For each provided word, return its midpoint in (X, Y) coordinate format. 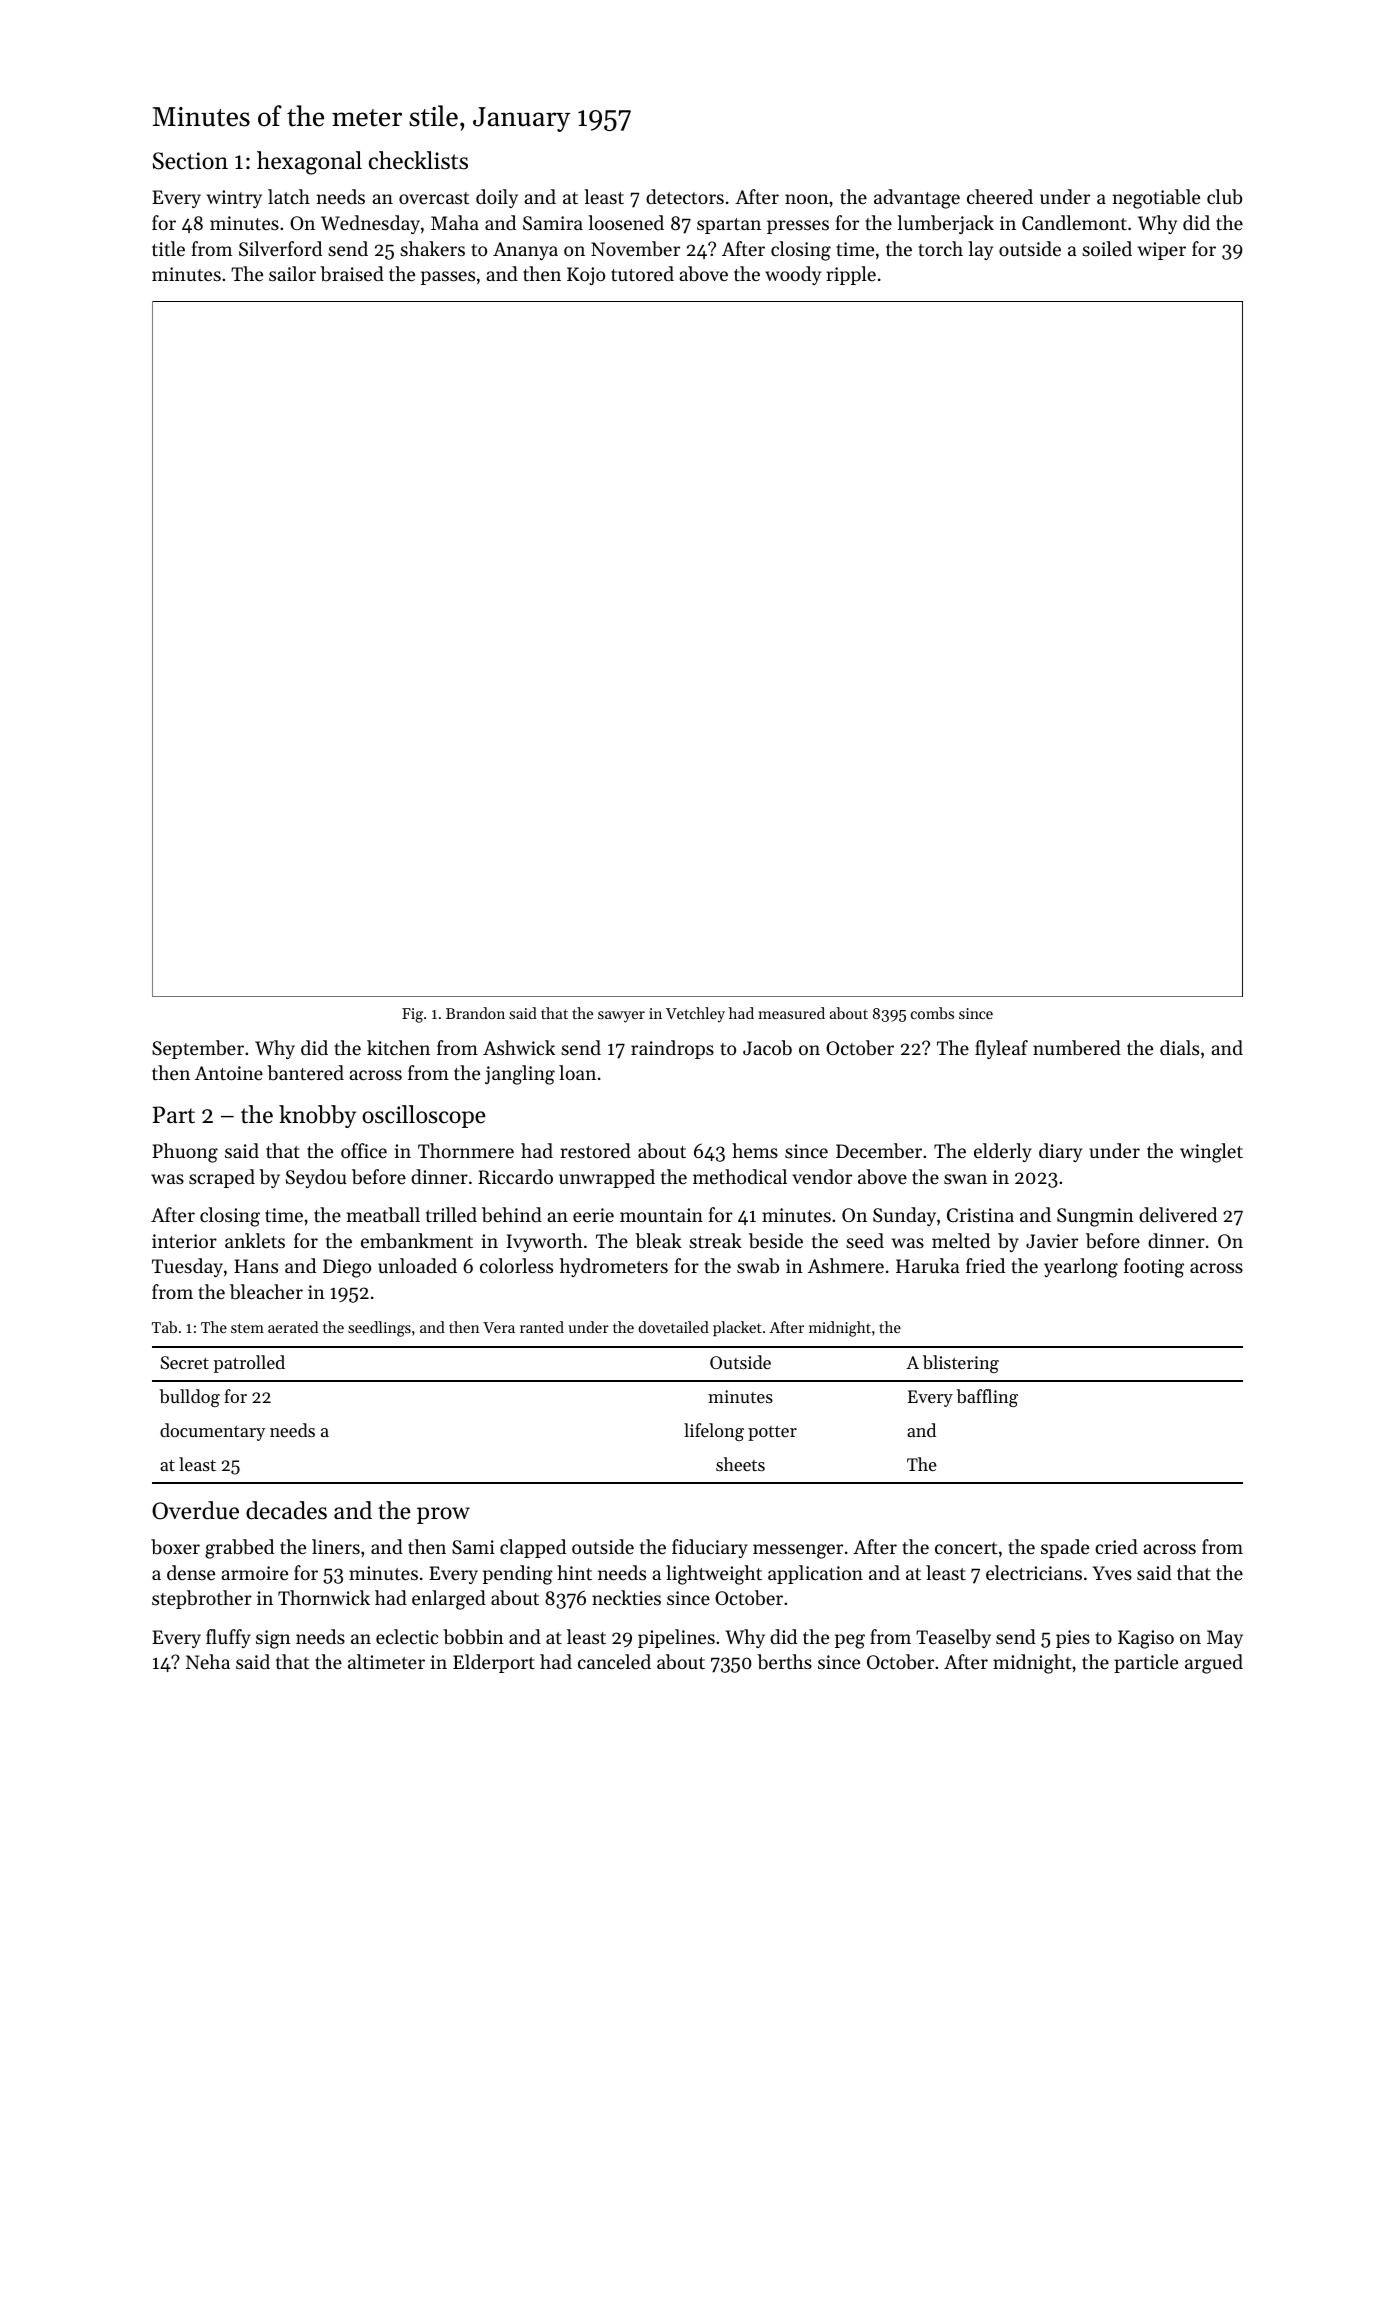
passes (448, 278)
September (198, 1049)
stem (247, 1328)
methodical (740, 1176)
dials (1179, 1047)
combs (932, 1013)
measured (791, 1013)
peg (850, 1641)
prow (443, 1515)
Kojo (586, 276)
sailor (292, 273)
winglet (1211, 1153)
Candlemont (1074, 222)
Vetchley (695, 1015)
